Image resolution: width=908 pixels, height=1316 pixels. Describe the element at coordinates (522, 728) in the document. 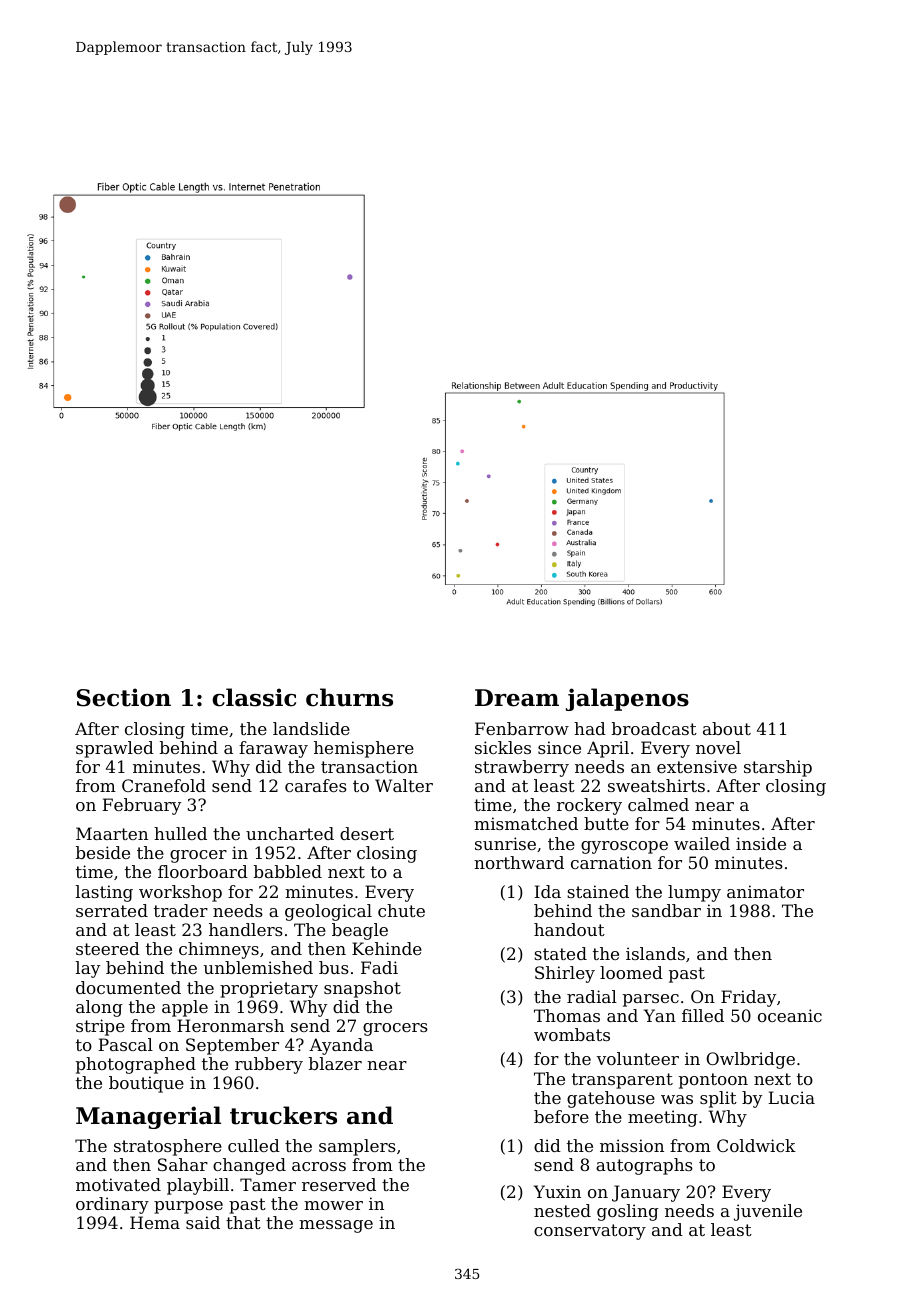

I see `Fenbarrow` at that location.
